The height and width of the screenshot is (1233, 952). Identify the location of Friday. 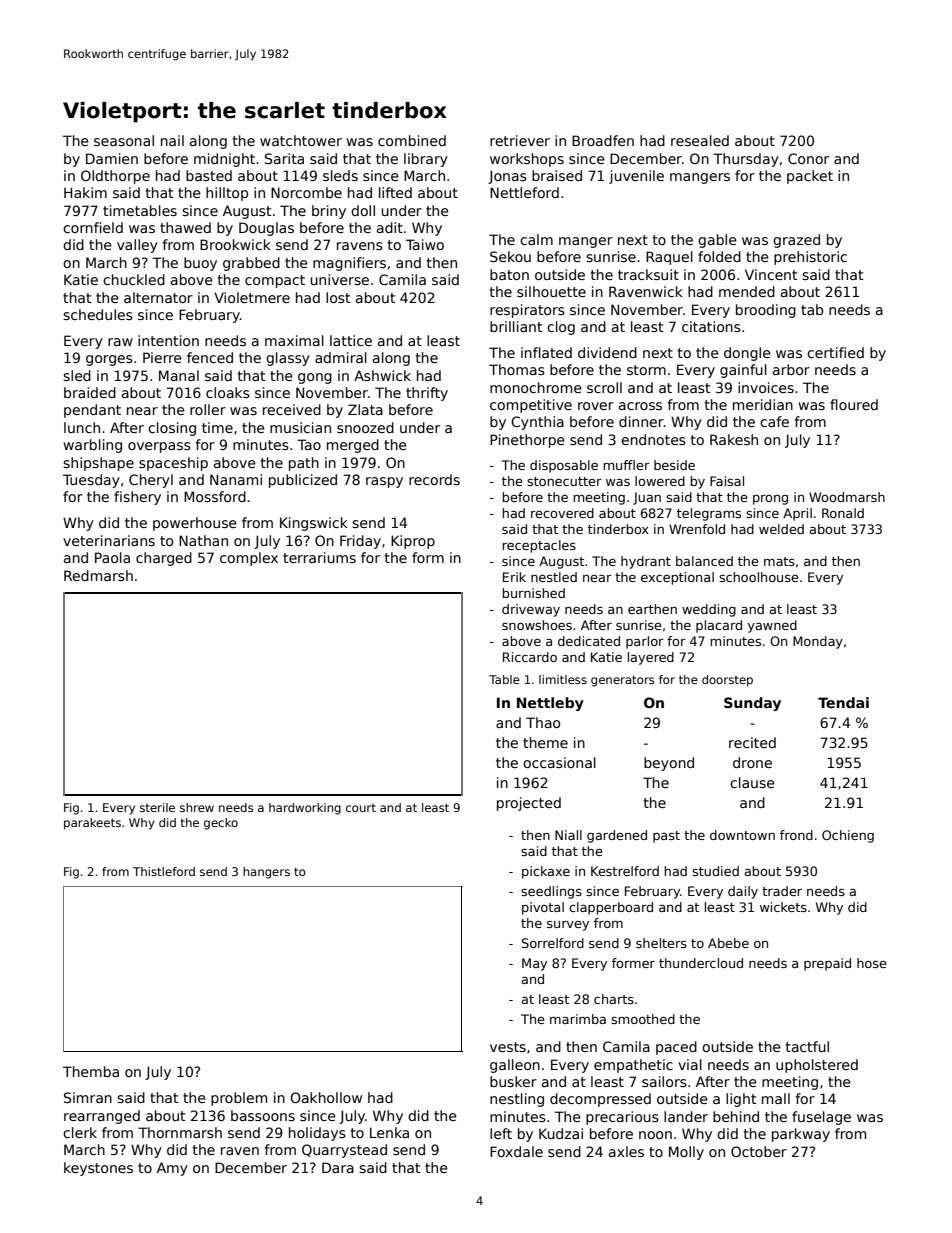
(360, 542).
